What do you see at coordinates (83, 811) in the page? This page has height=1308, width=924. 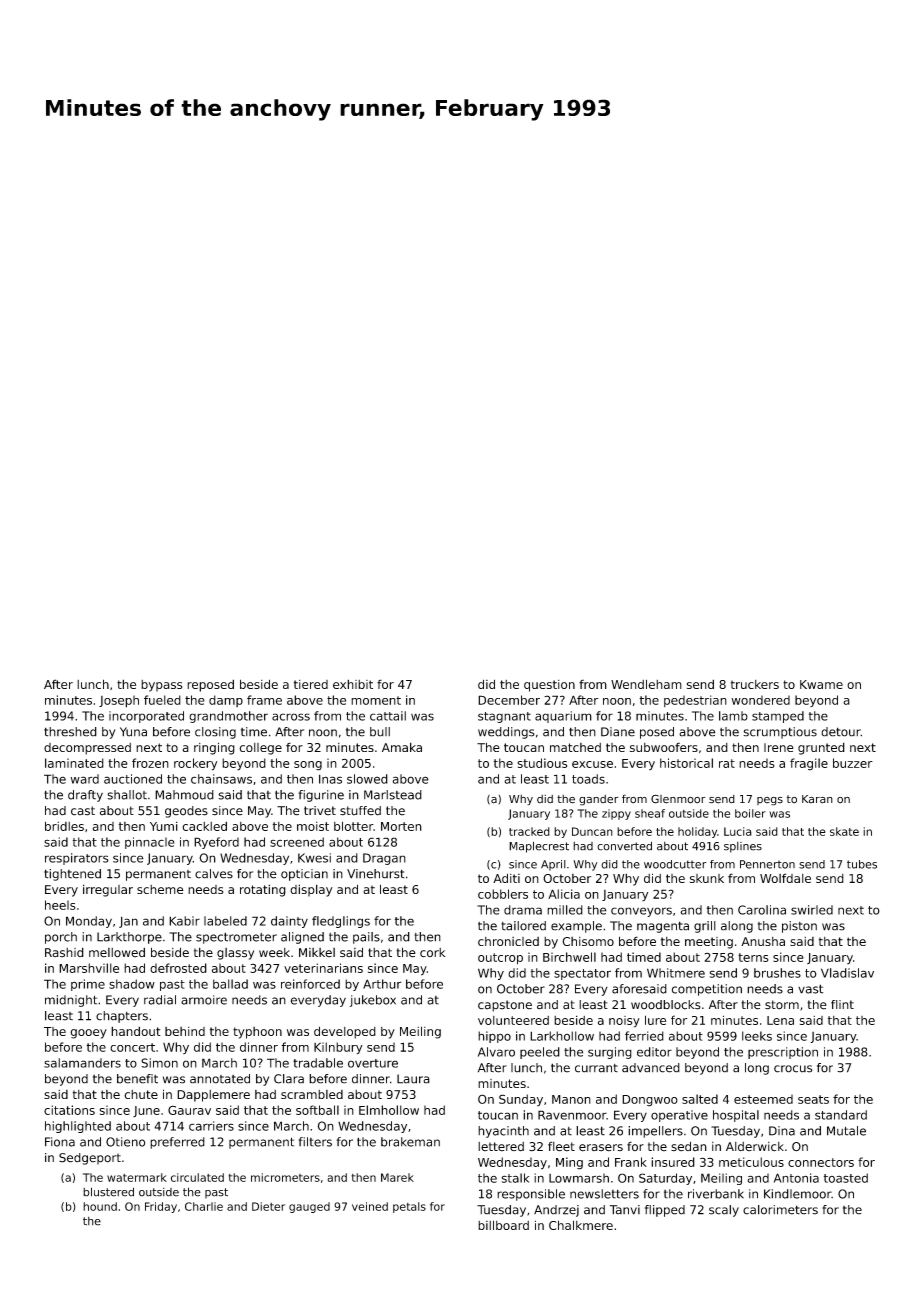 I see `cast` at bounding box center [83, 811].
